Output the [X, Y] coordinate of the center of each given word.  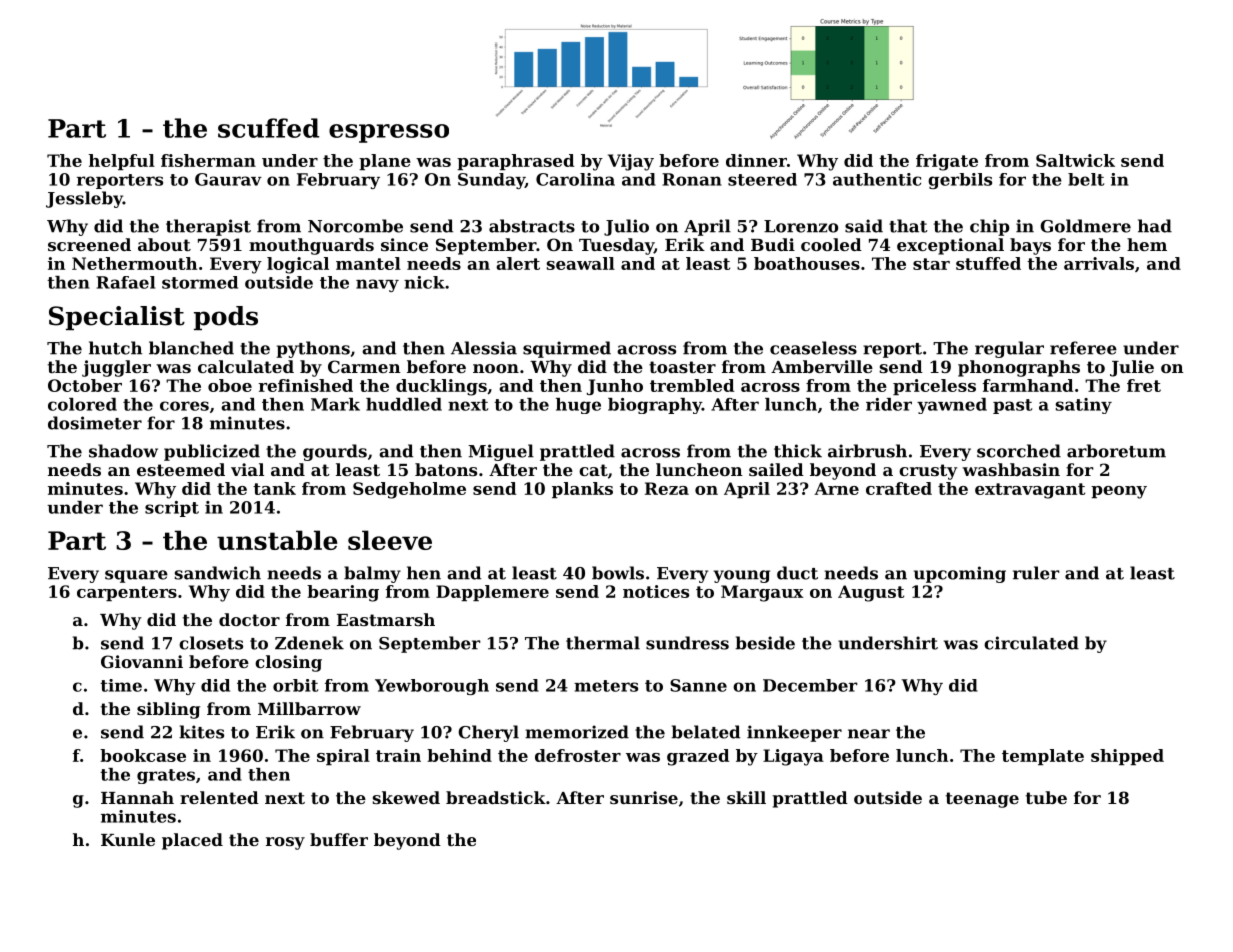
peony [1119, 492]
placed [192, 841]
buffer [339, 839]
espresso [389, 133]
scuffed [268, 128]
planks [582, 490]
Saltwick [1075, 160]
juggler [116, 368]
